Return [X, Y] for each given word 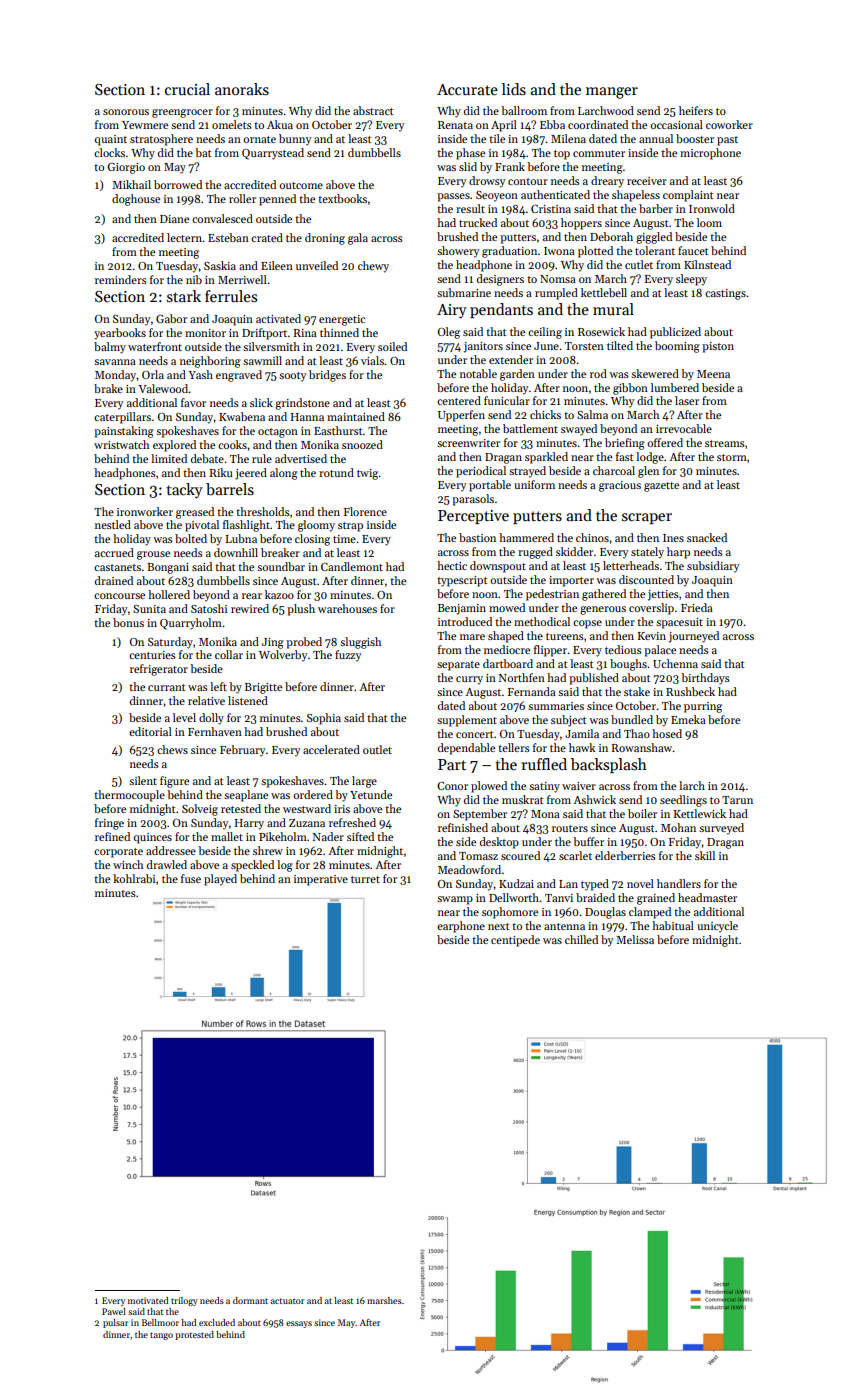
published [594, 679]
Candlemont [352, 566]
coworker [729, 124]
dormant [250, 1300]
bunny [295, 140]
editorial [150, 731]
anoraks [242, 89]
